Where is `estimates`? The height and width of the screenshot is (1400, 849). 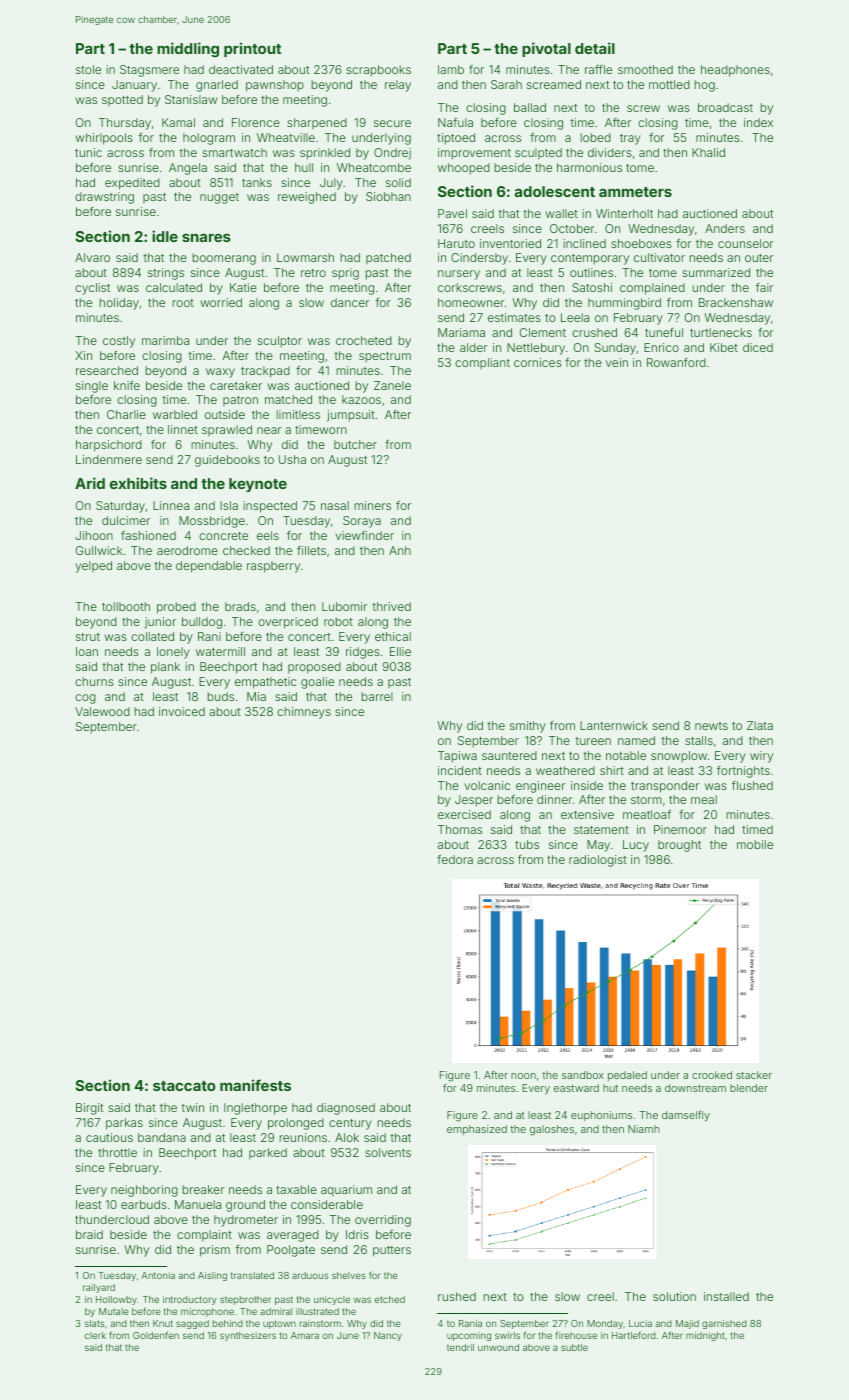 estimates is located at coordinates (514, 317).
